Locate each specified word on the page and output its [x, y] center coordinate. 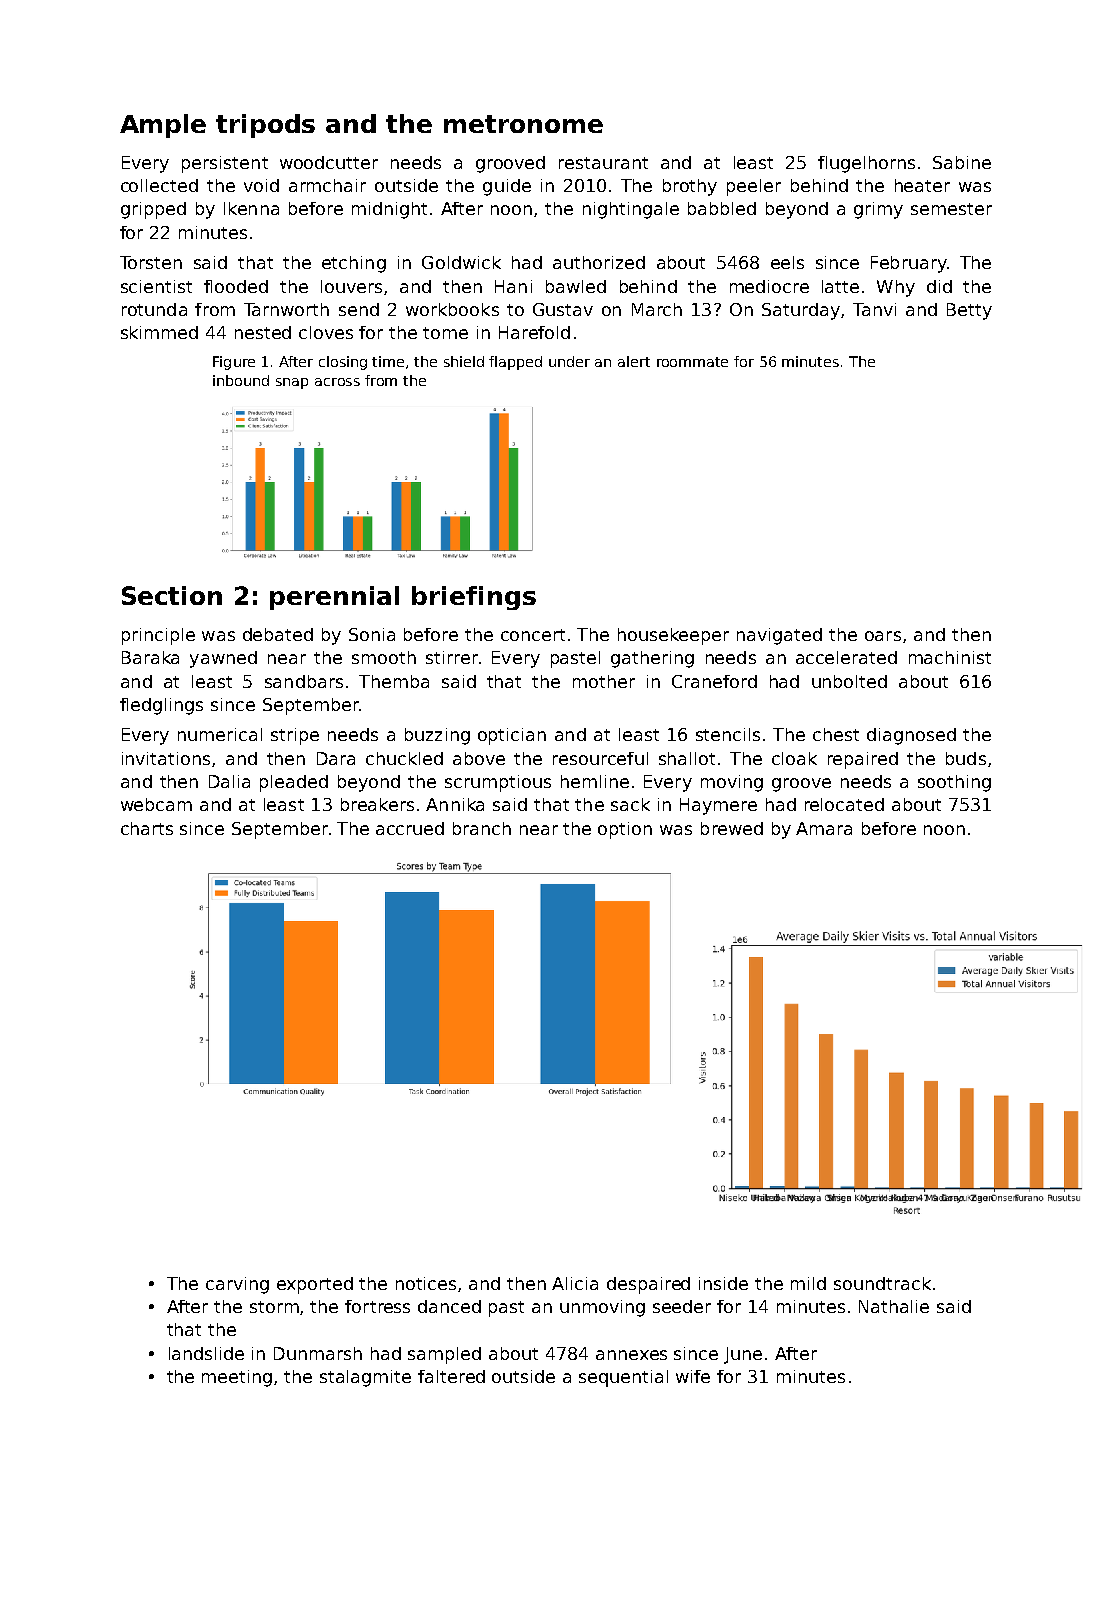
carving [237, 1285]
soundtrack [882, 1283]
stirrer [452, 657]
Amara [824, 828]
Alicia [575, 1283]
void [261, 185]
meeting [237, 1378]
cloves [326, 332]
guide [507, 187]
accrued [410, 828]
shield [464, 361]
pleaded [294, 783]
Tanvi [874, 309]
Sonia [372, 634]
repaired [863, 760]
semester [951, 209]
